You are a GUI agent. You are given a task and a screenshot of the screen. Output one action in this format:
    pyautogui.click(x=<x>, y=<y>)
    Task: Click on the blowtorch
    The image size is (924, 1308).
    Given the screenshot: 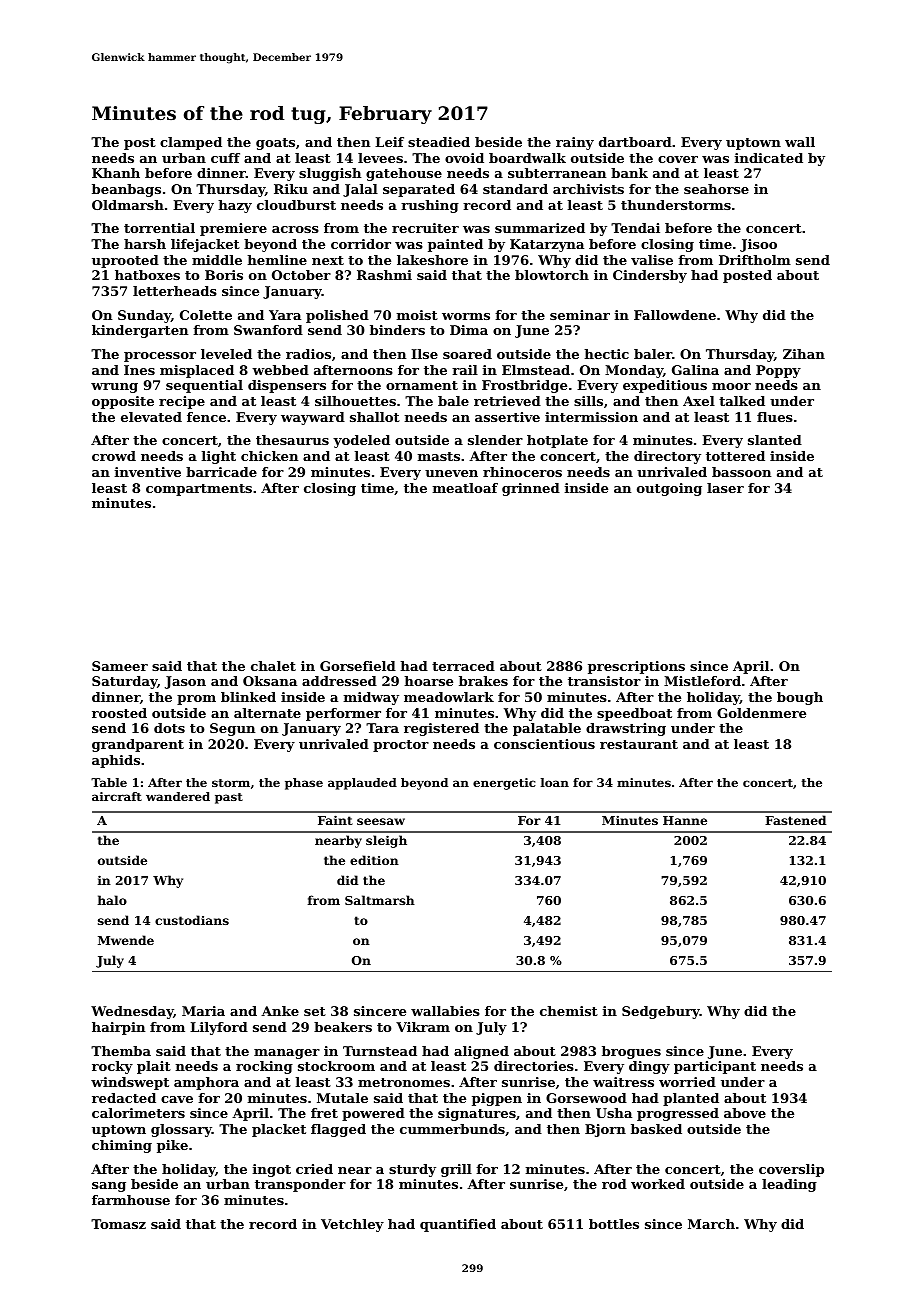 What is the action you would take?
    pyautogui.click(x=552, y=275)
